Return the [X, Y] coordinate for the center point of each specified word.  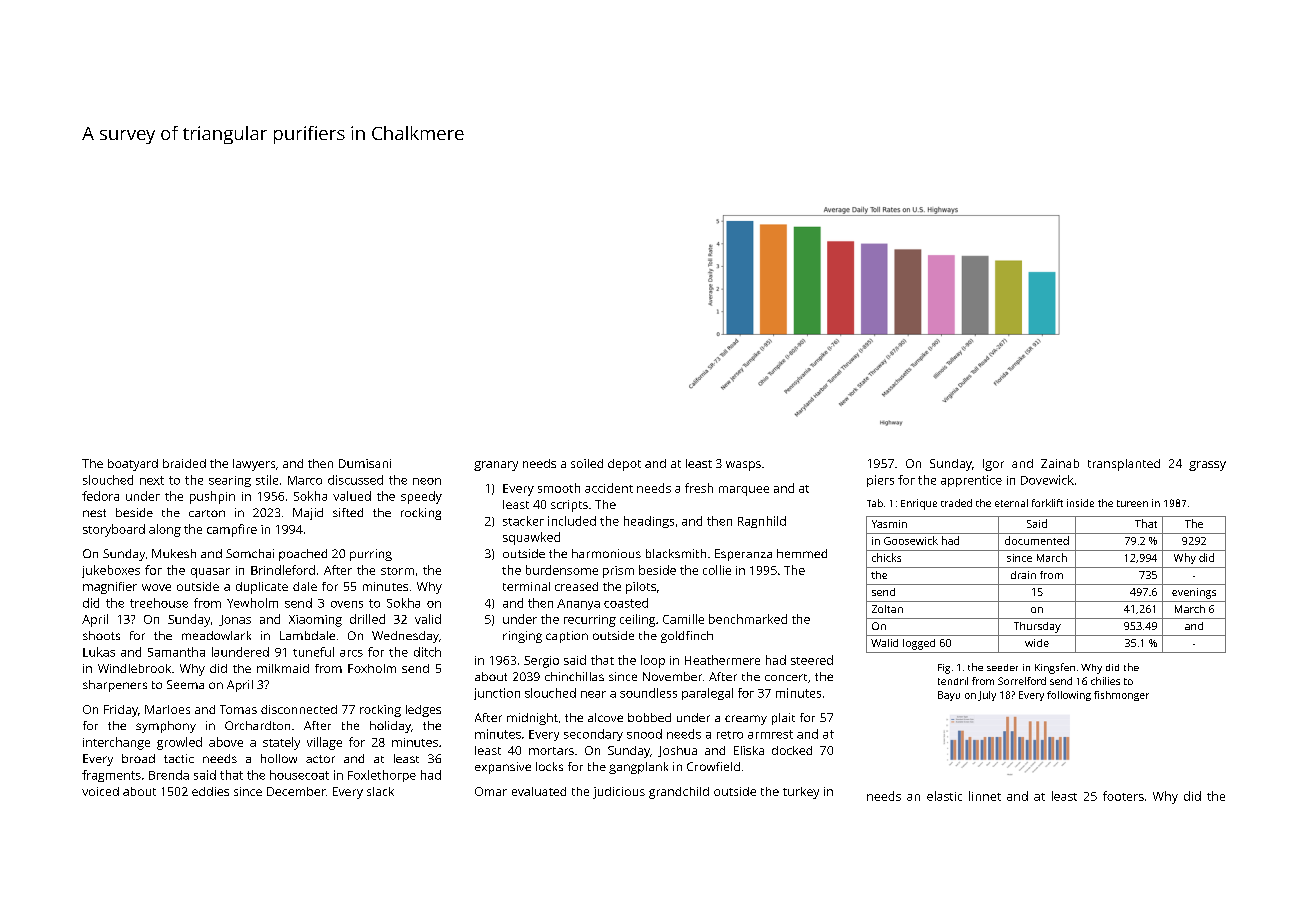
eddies [210, 791]
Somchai [250, 553]
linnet [985, 796]
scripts [569, 506]
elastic [944, 796]
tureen [1132, 503]
